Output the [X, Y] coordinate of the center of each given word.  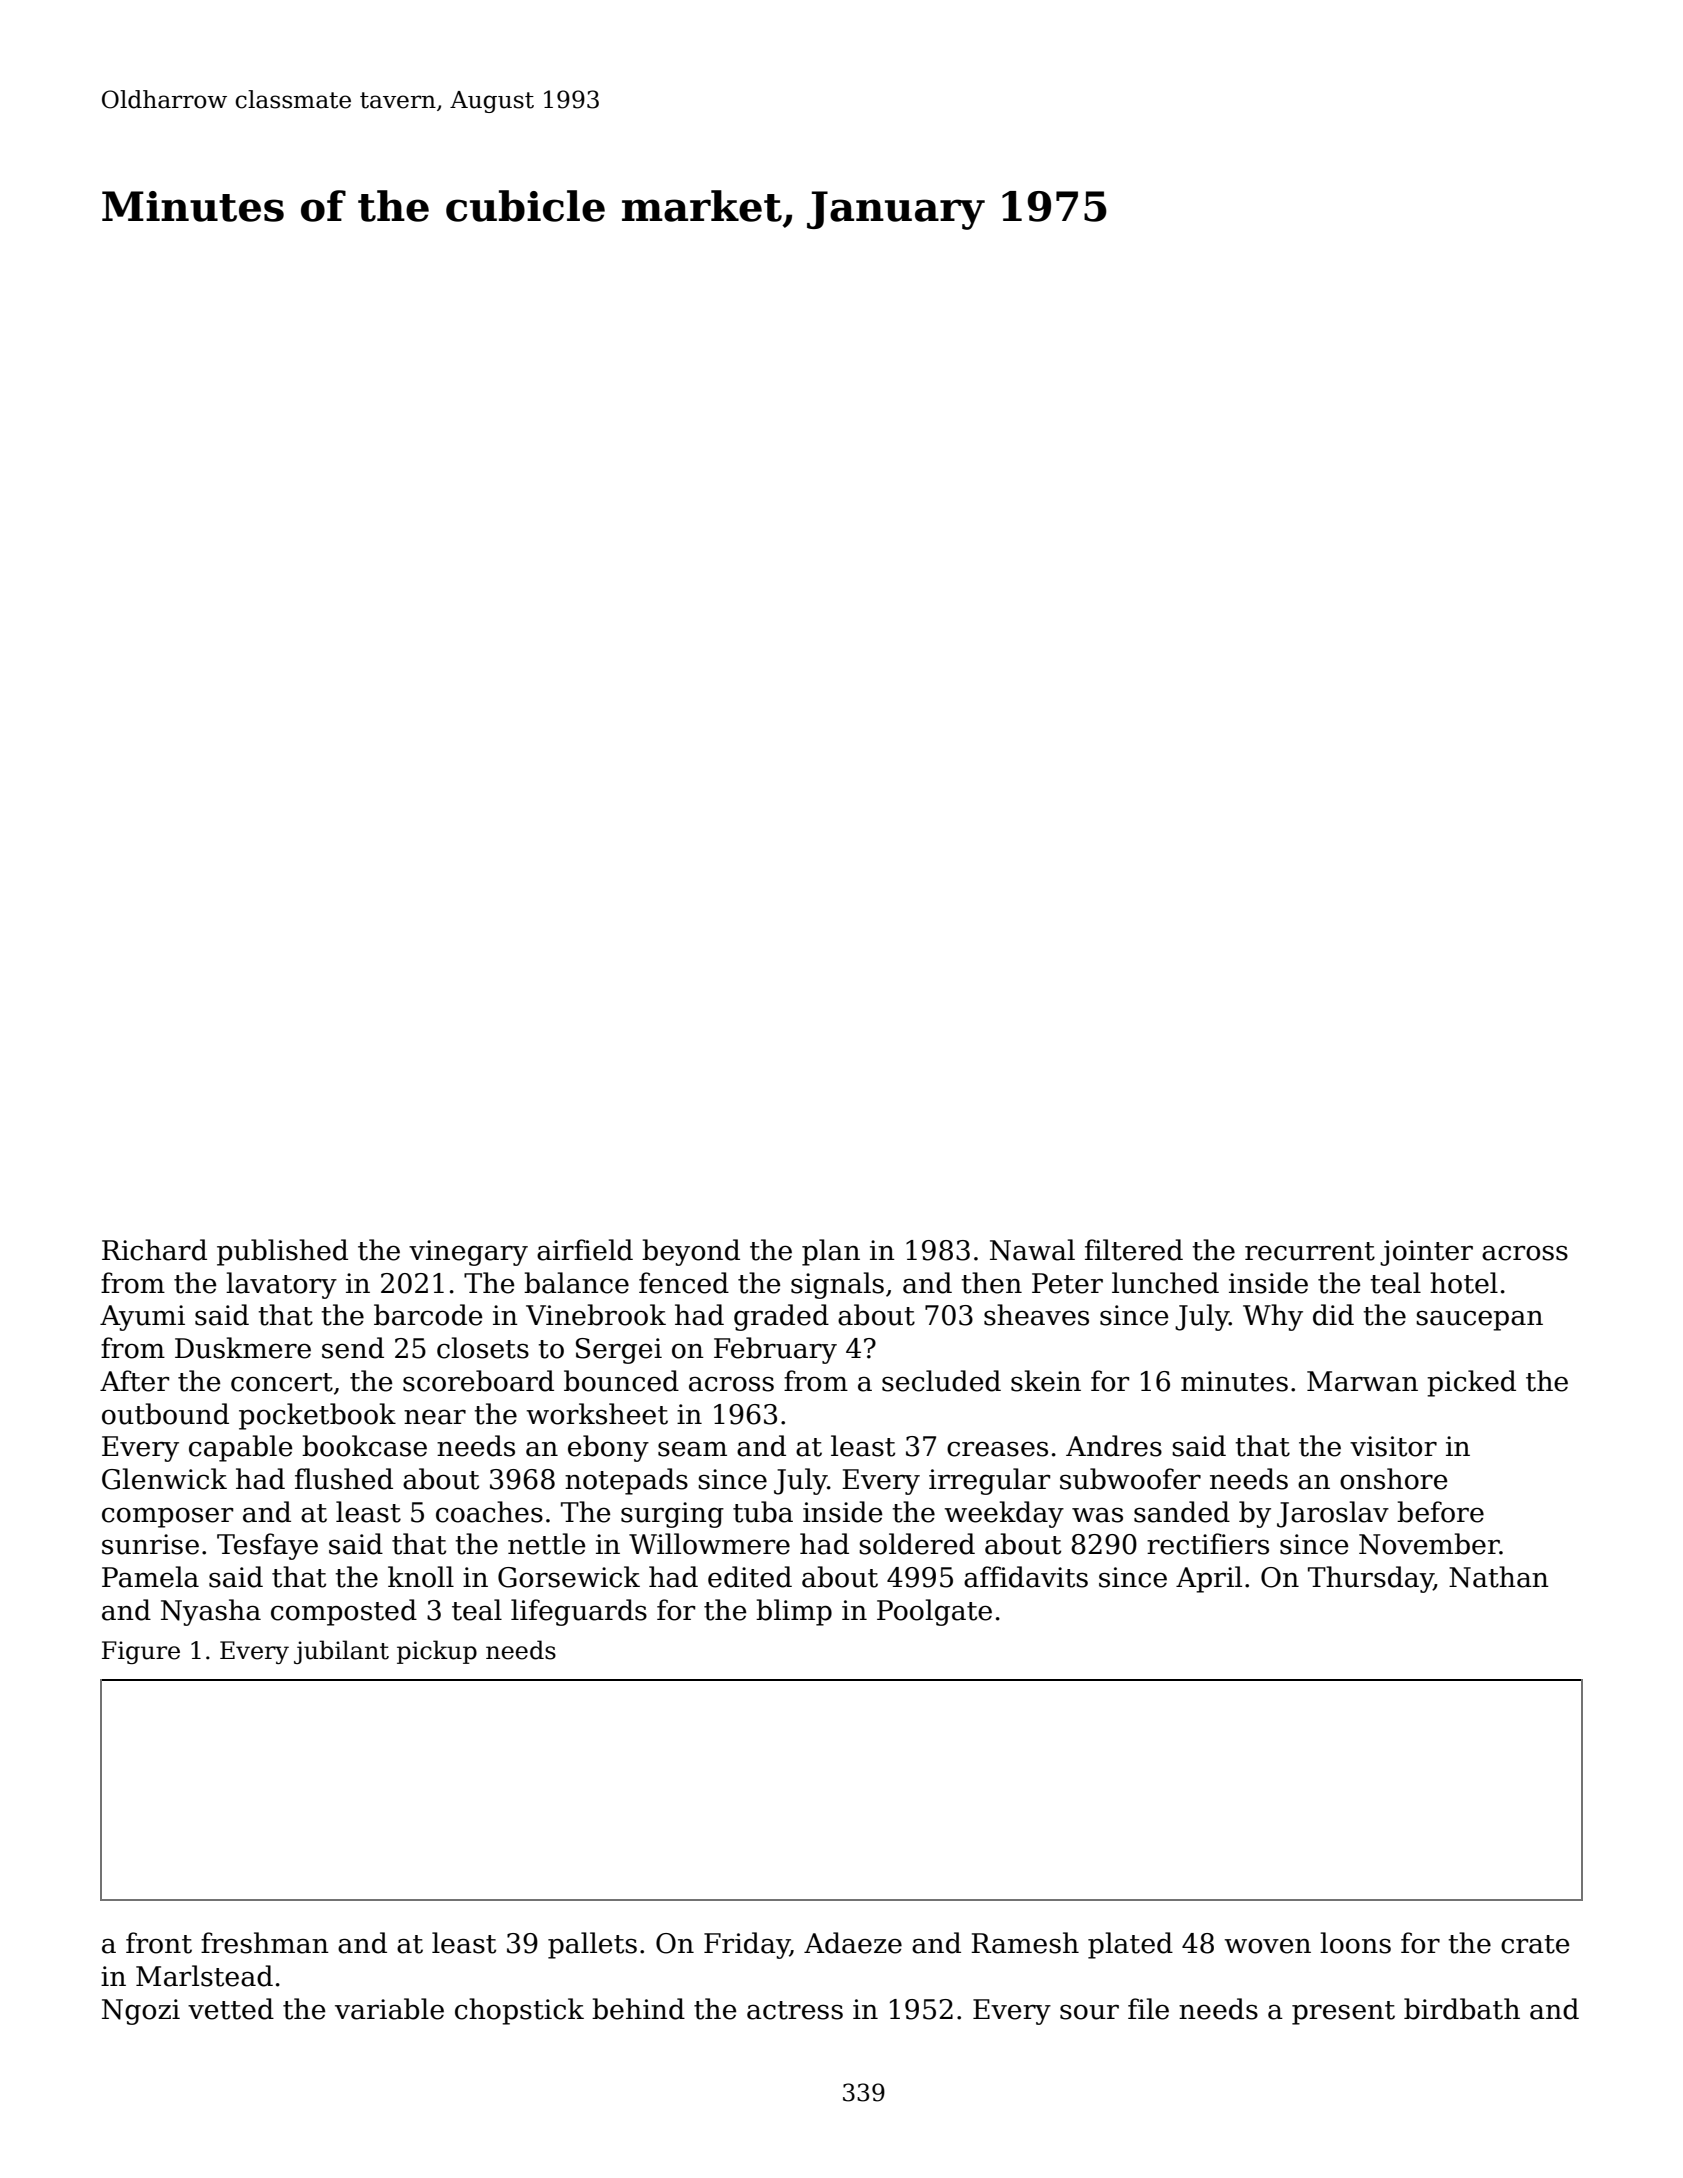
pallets [592, 1945]
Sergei [619, 1351]
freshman [265, 1943]
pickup [437, 1652]
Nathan [1499, 1577]
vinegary [468, 1253]
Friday [747, 1945]
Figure [141, 1652]
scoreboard [478, 1381]
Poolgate [934, 1612]
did [1333, 1315]
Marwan [1362, 1381]
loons [1355, 1943]
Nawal [1032, 1250]
